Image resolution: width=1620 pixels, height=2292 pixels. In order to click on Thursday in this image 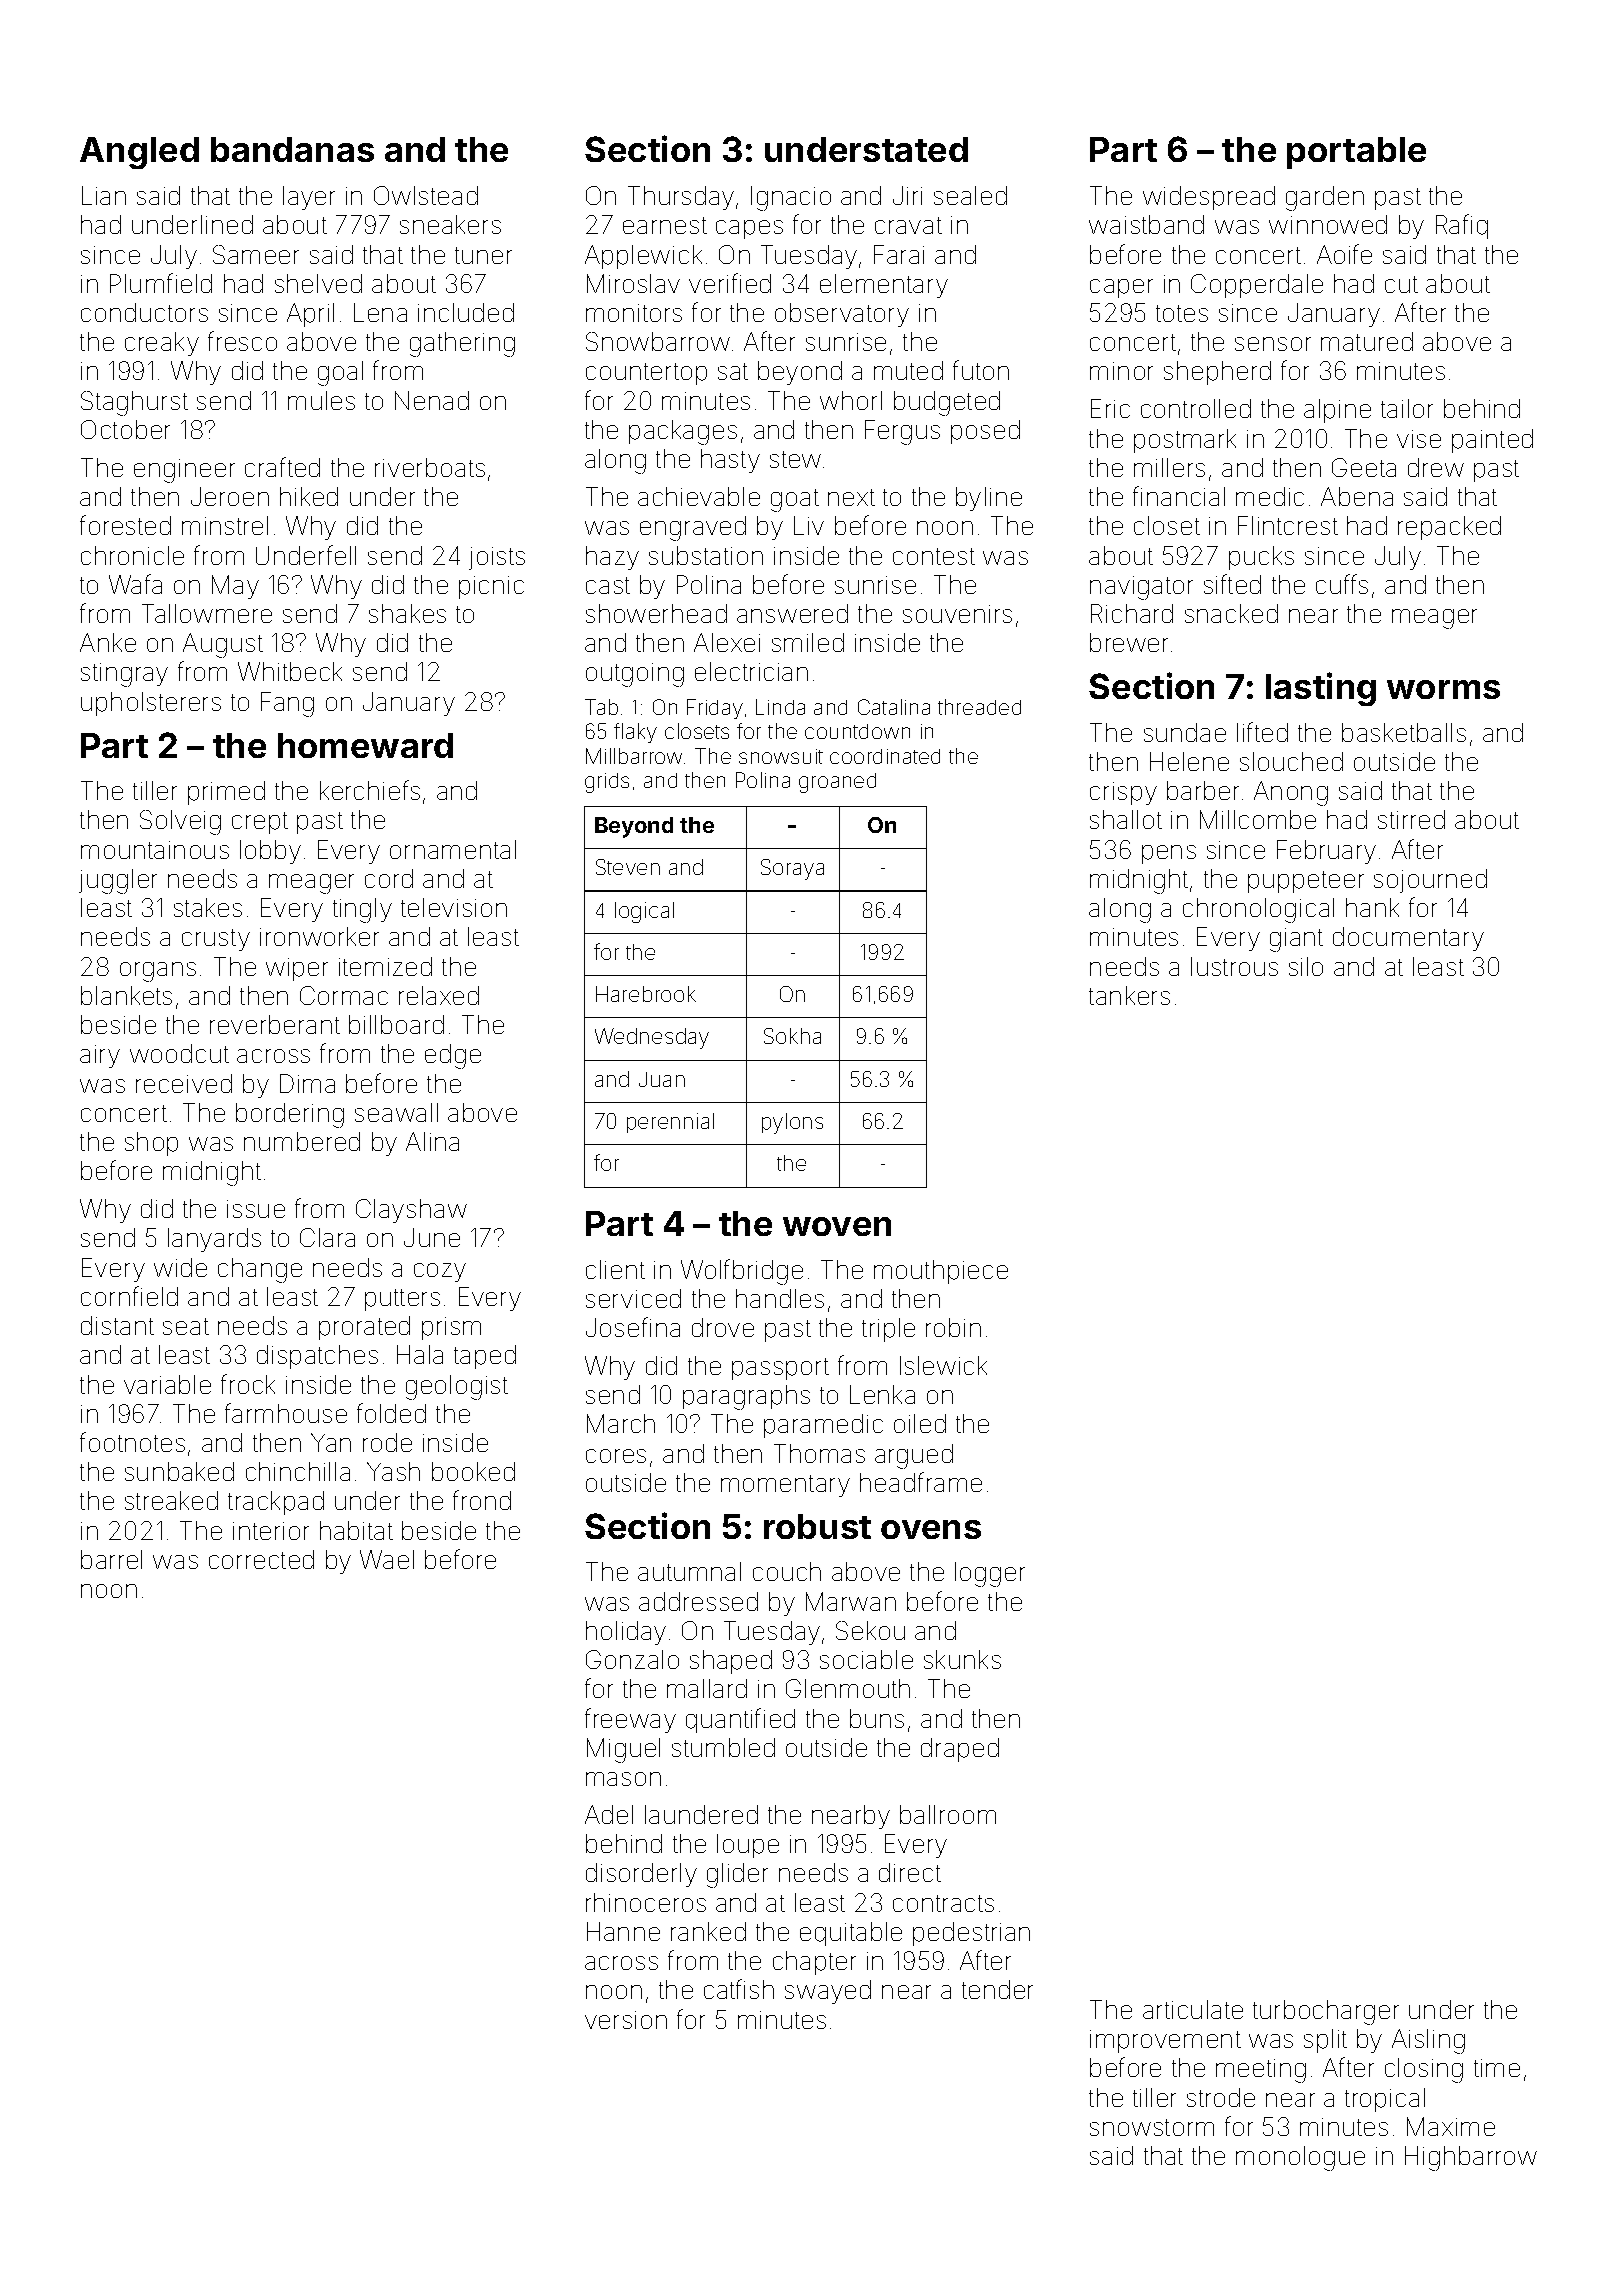, I will do `click(681, 198)`.
